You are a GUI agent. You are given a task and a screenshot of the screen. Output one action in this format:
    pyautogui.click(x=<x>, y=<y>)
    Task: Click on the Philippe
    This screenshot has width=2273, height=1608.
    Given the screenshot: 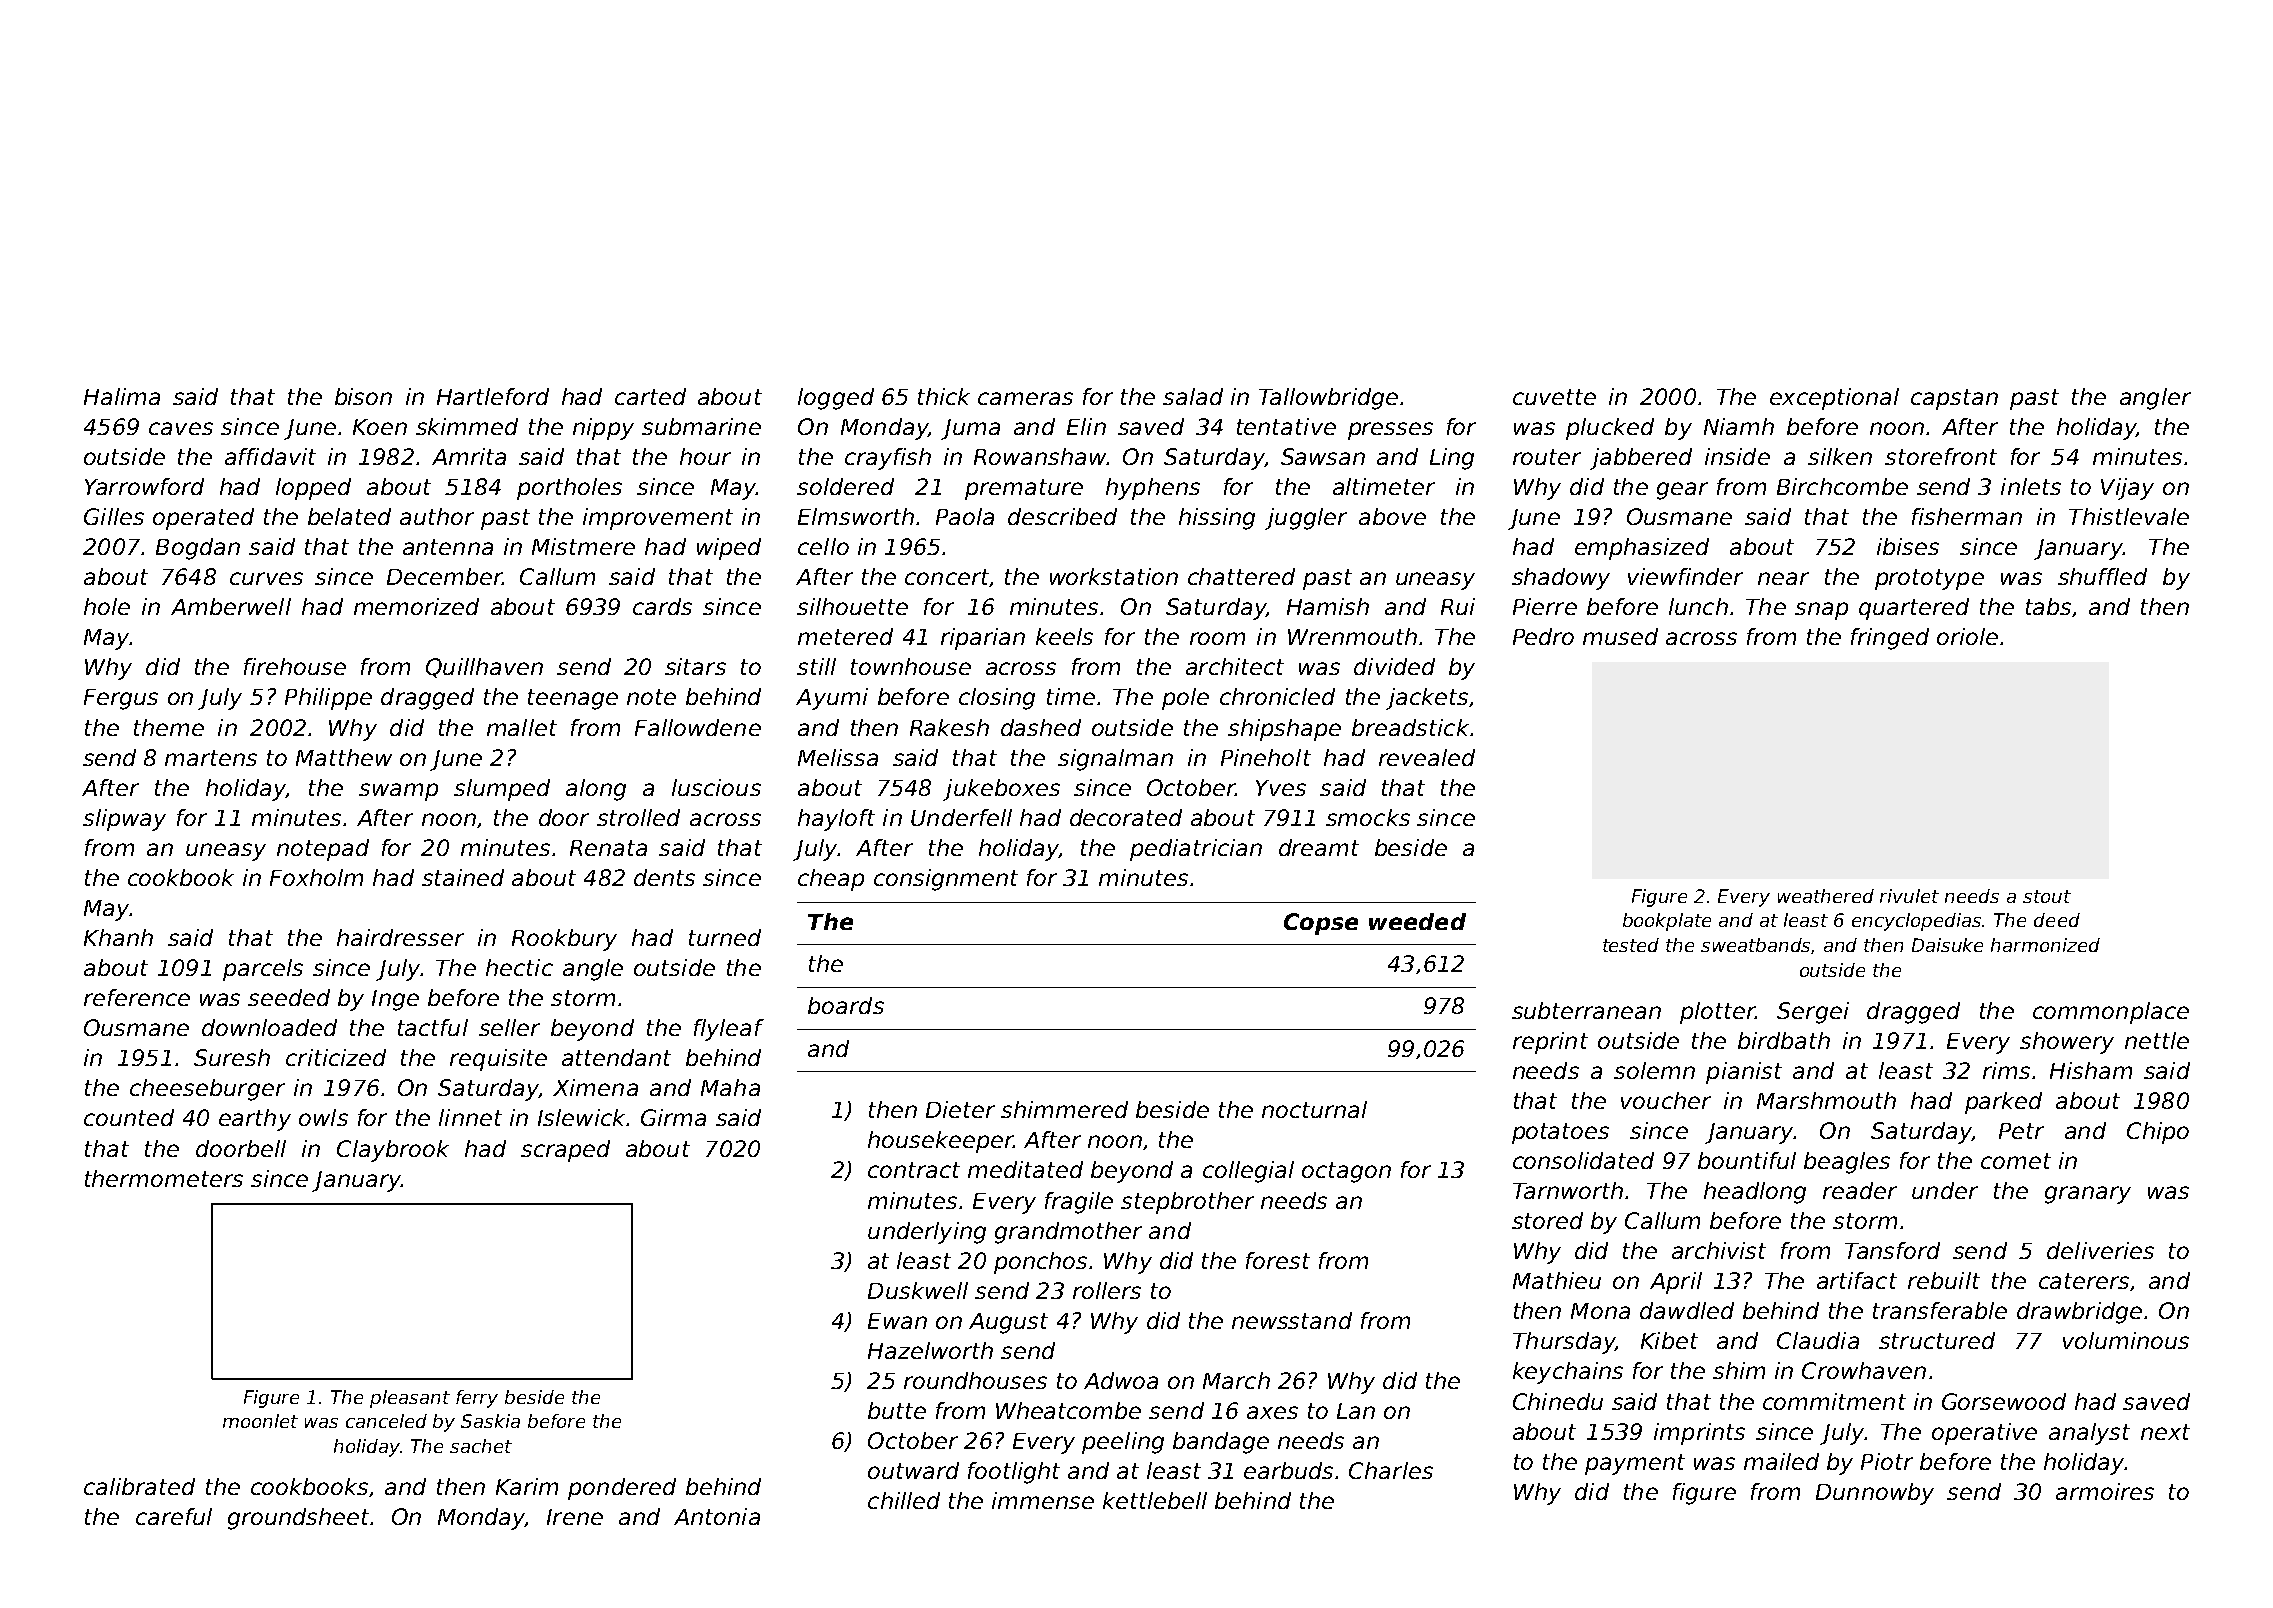 What is the action you would take?
    pyautogui.click(x=328, y=699)
